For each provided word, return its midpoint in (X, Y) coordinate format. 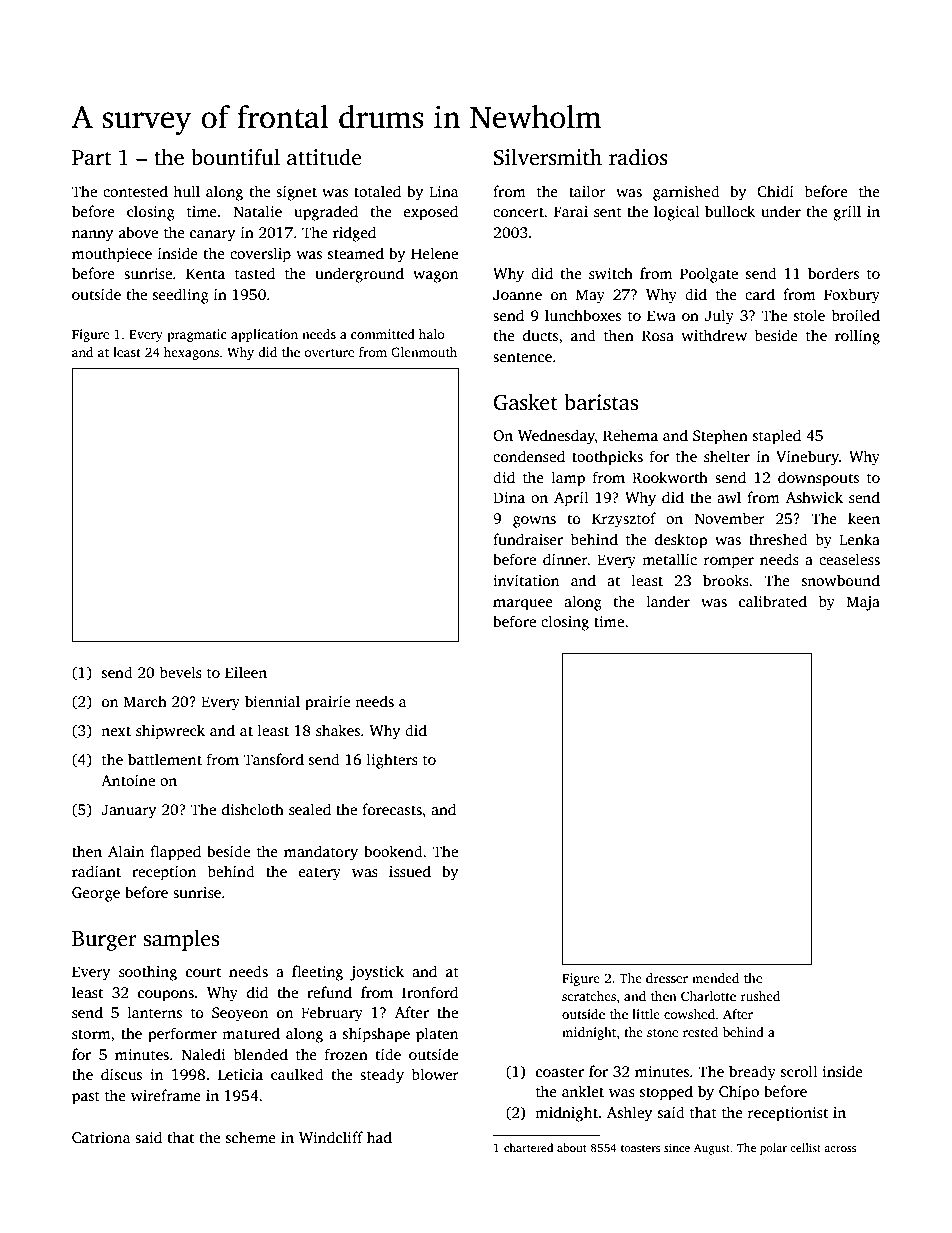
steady (382, 1076)
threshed (778, 539)
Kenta (205, 273)
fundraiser (528, 539)
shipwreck (170, 732)
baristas (601, 402)
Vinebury (807, 458)
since (677, 1147)
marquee (523, 605)
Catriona (101, 1137)
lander (668, 601)
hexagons (191, 353)
